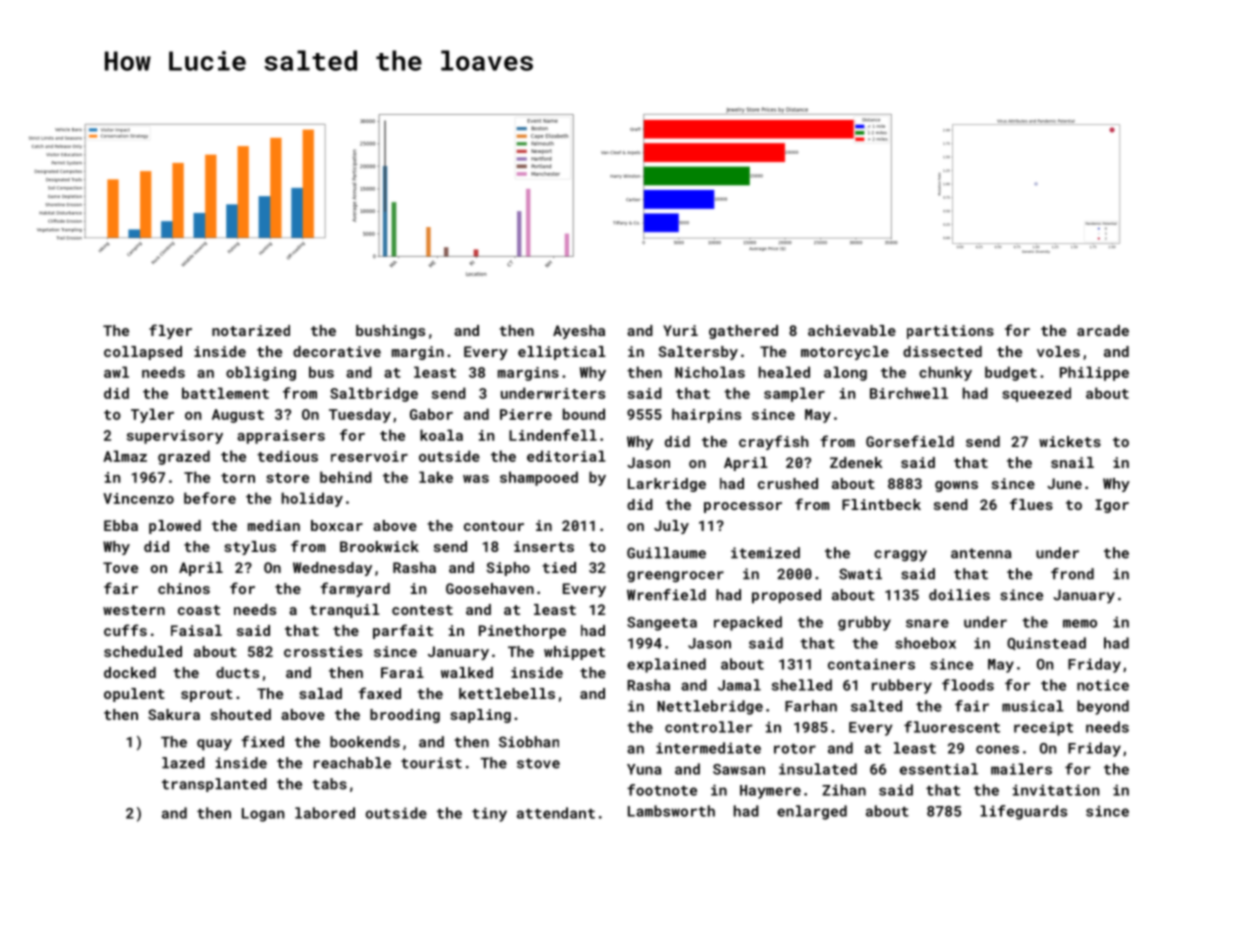 Image resolution: width=1233 pixels, height=952 pixels. I want to click on median, so click(274, 525).
